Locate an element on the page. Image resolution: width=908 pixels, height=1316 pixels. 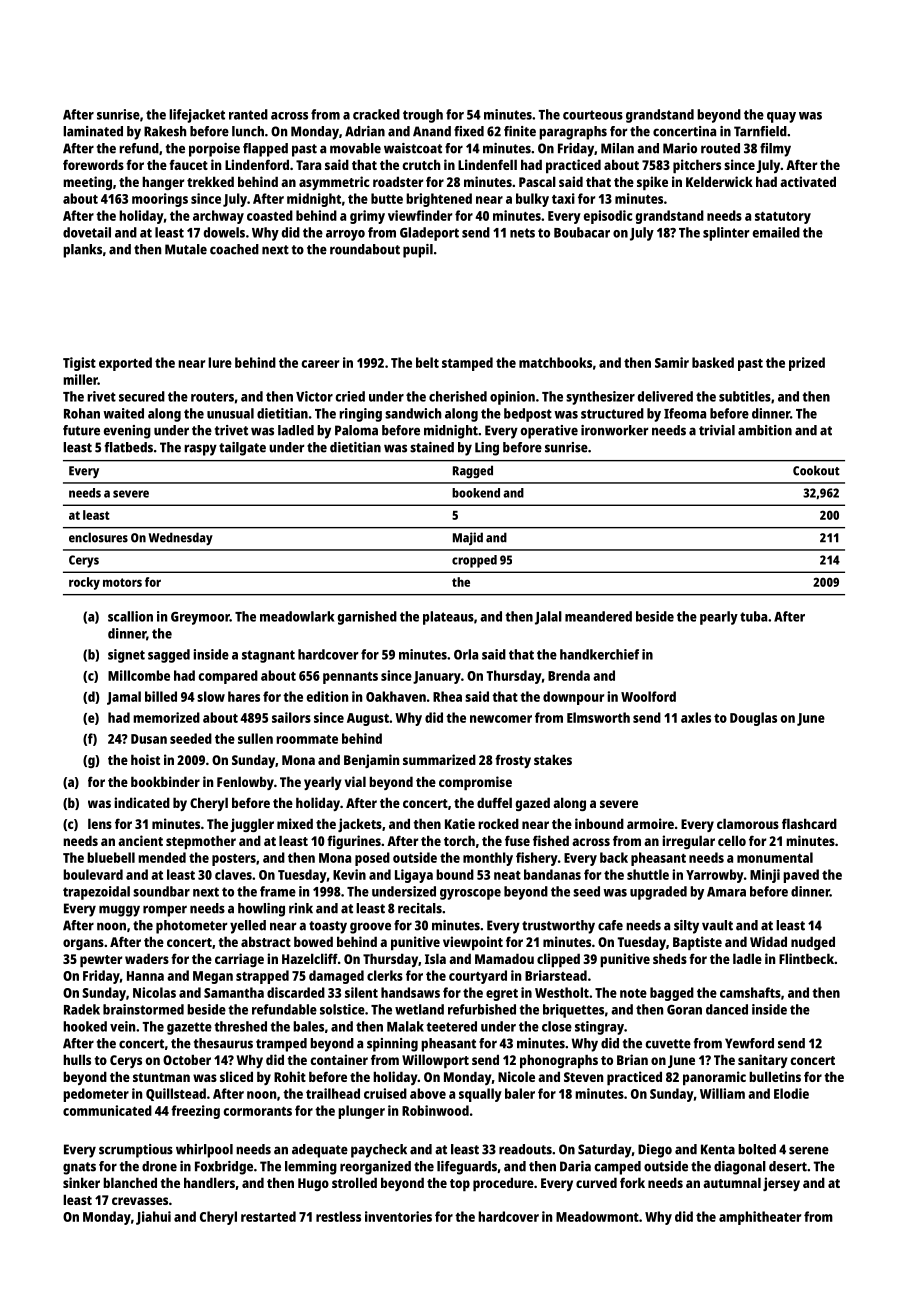
Cookout is located at coordinates (816, 470).
